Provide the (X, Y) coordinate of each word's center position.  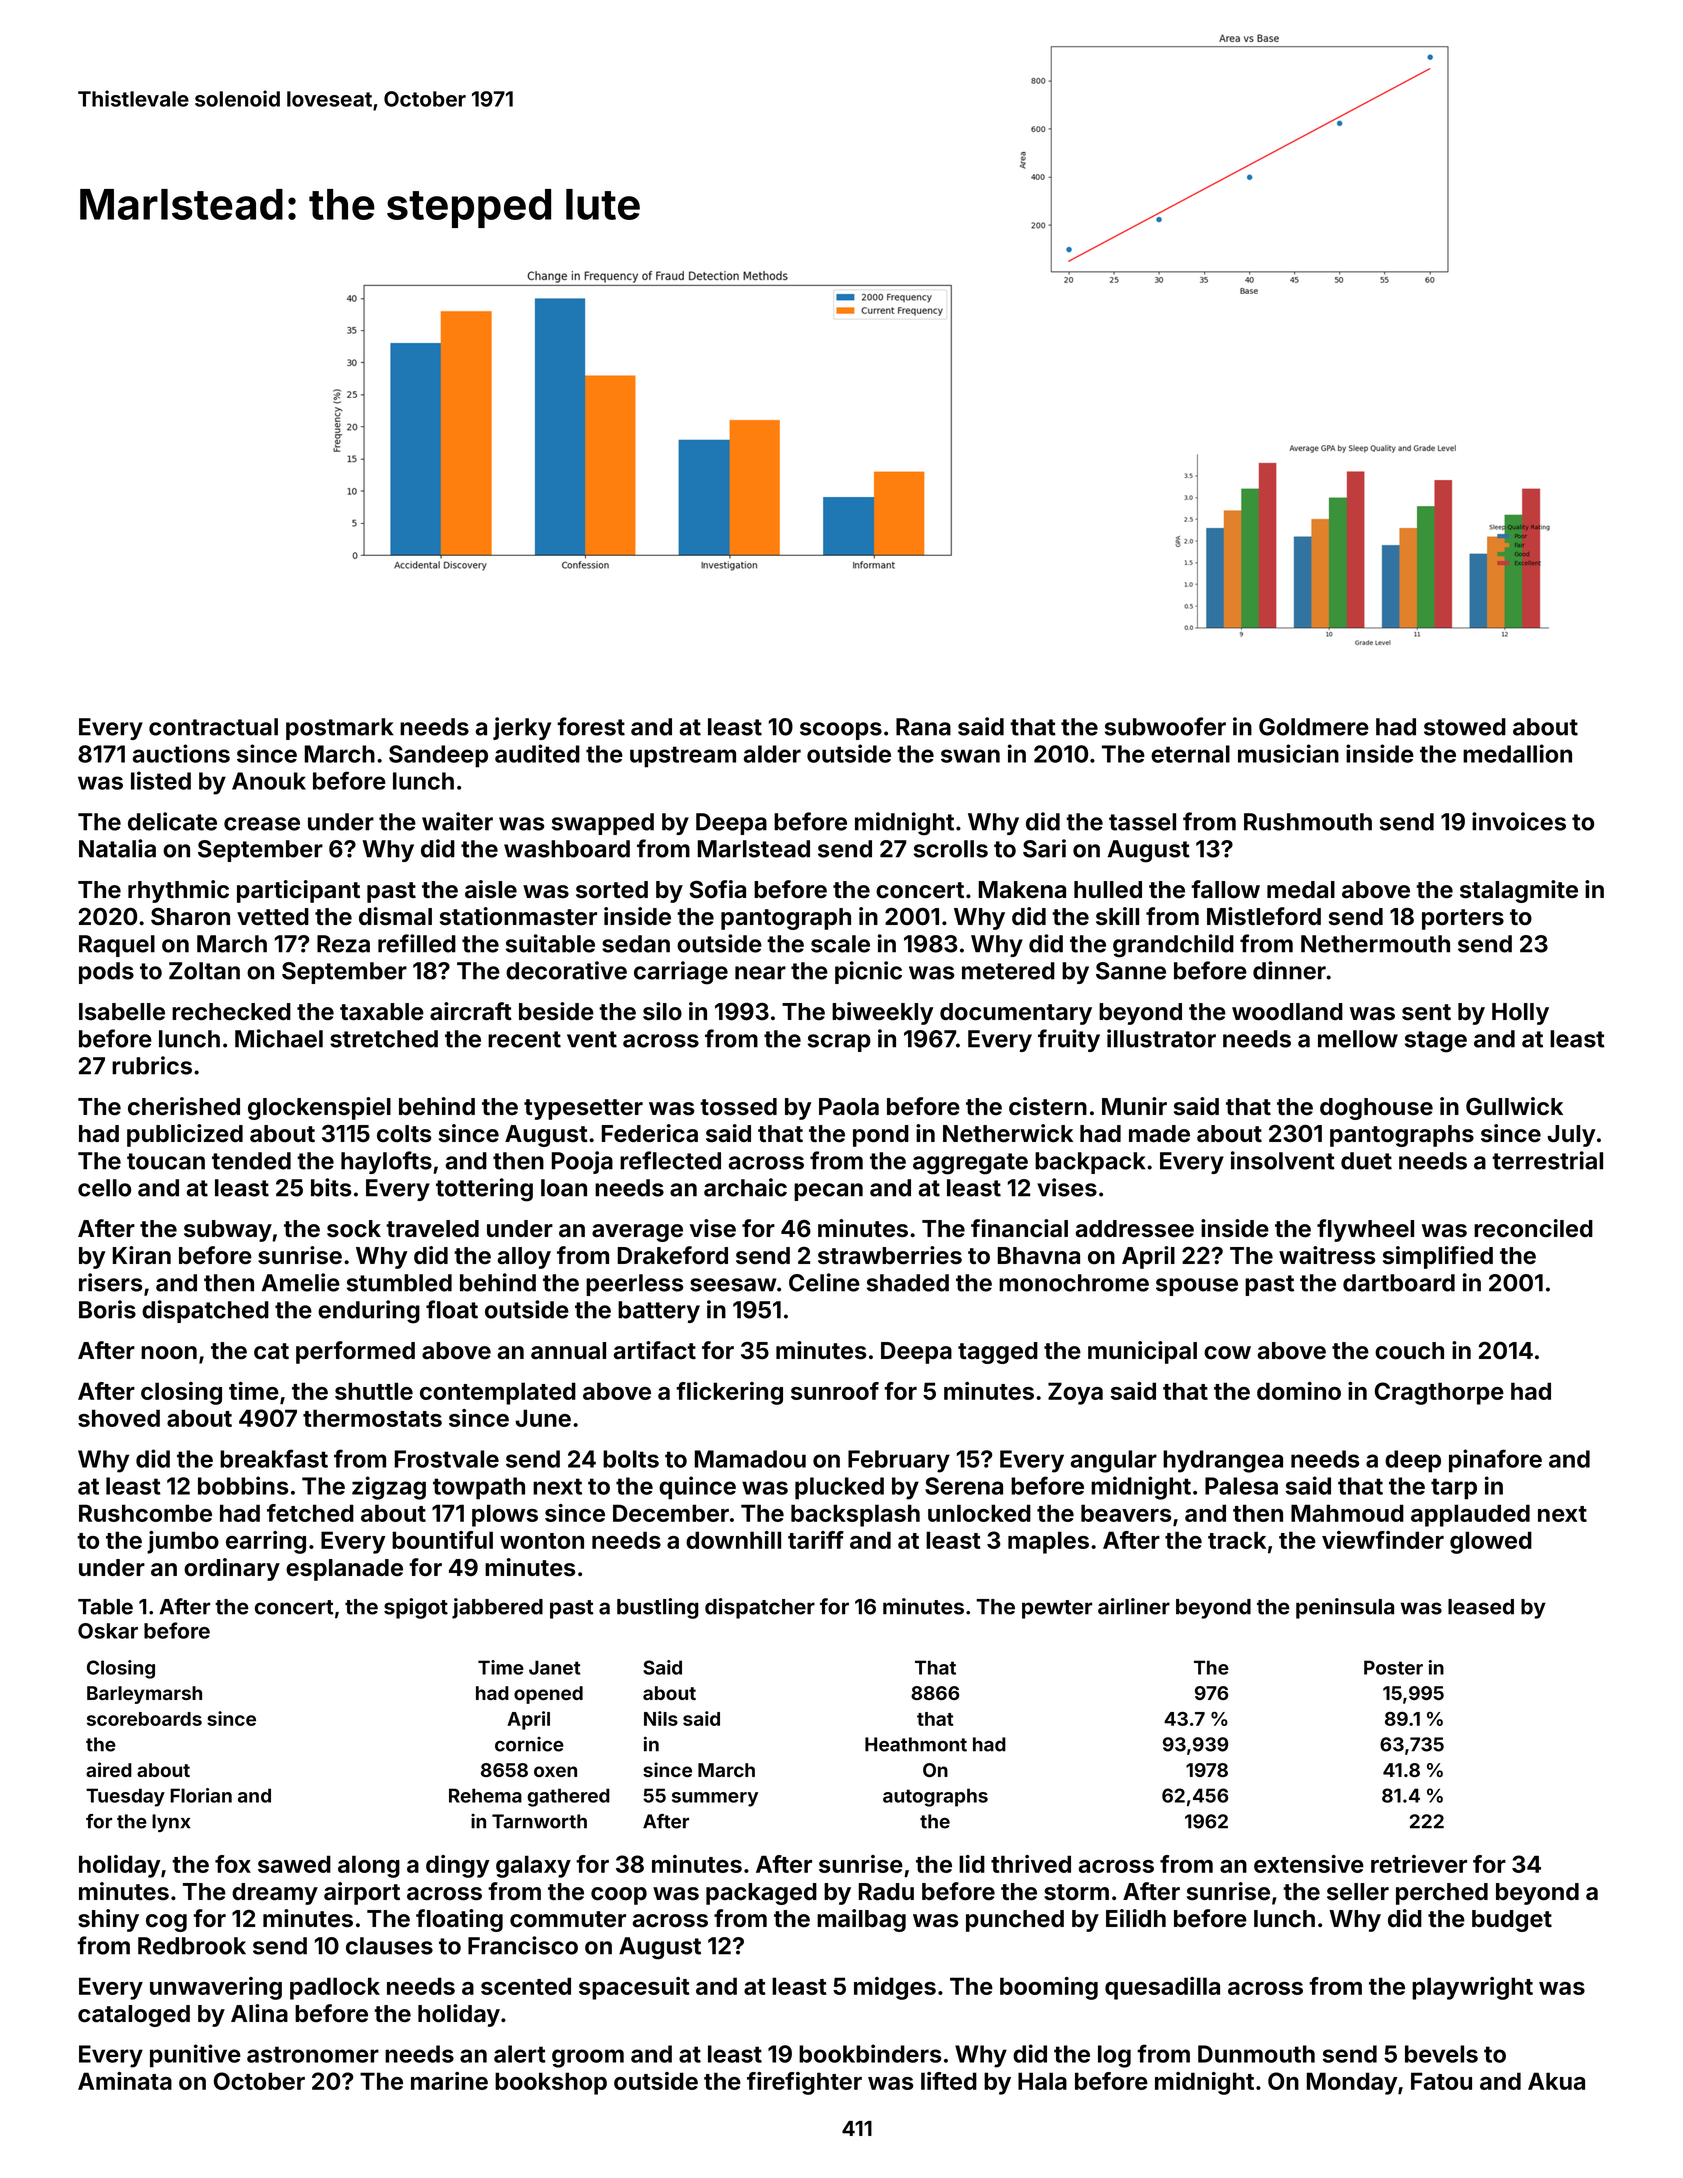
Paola (849, 1107)
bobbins (243, 1485)
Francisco (523, 1945)
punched (1015, 1921)
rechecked (231, 1012)
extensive (1309, 1864)
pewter (1057, 1609)
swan (970, 756)
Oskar (108, 1631)
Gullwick (1514, 1106)
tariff (816, 1540)
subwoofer (1165, 726)
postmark (340, 729)
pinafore (1495, 1461)
